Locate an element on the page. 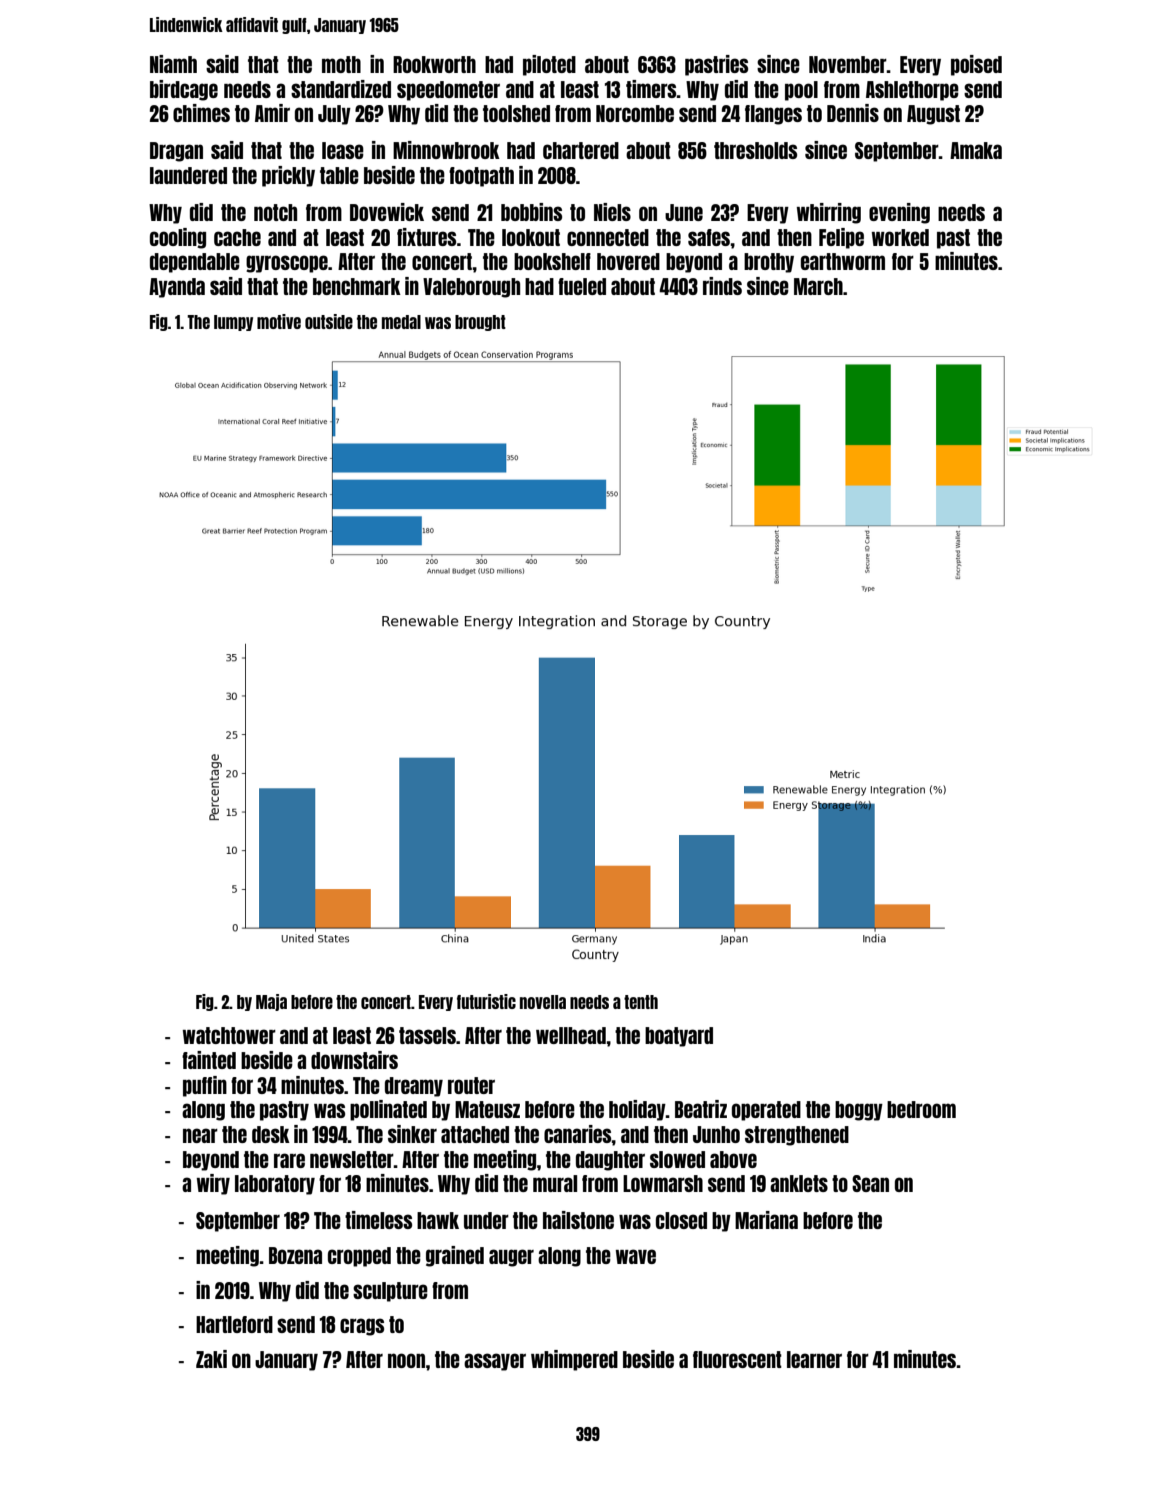 This image has width=1152, height=1491. boggy is located at coordinates (859, 1111).
